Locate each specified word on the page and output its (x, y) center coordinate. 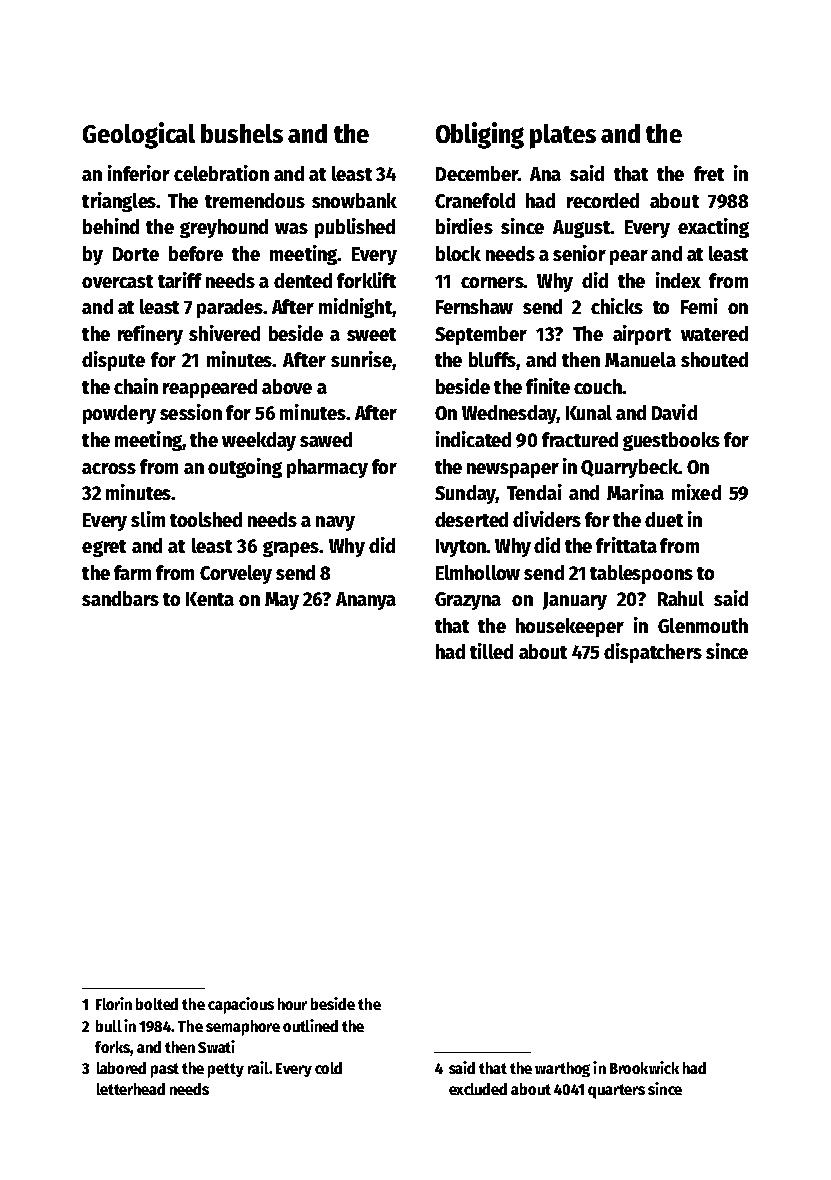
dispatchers (653, 653)
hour (292, 1004)
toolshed (206, 519)
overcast (117, 281)
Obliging (480, 135)
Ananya (366, 601)
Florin (114, 1003)
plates (563, 136)
